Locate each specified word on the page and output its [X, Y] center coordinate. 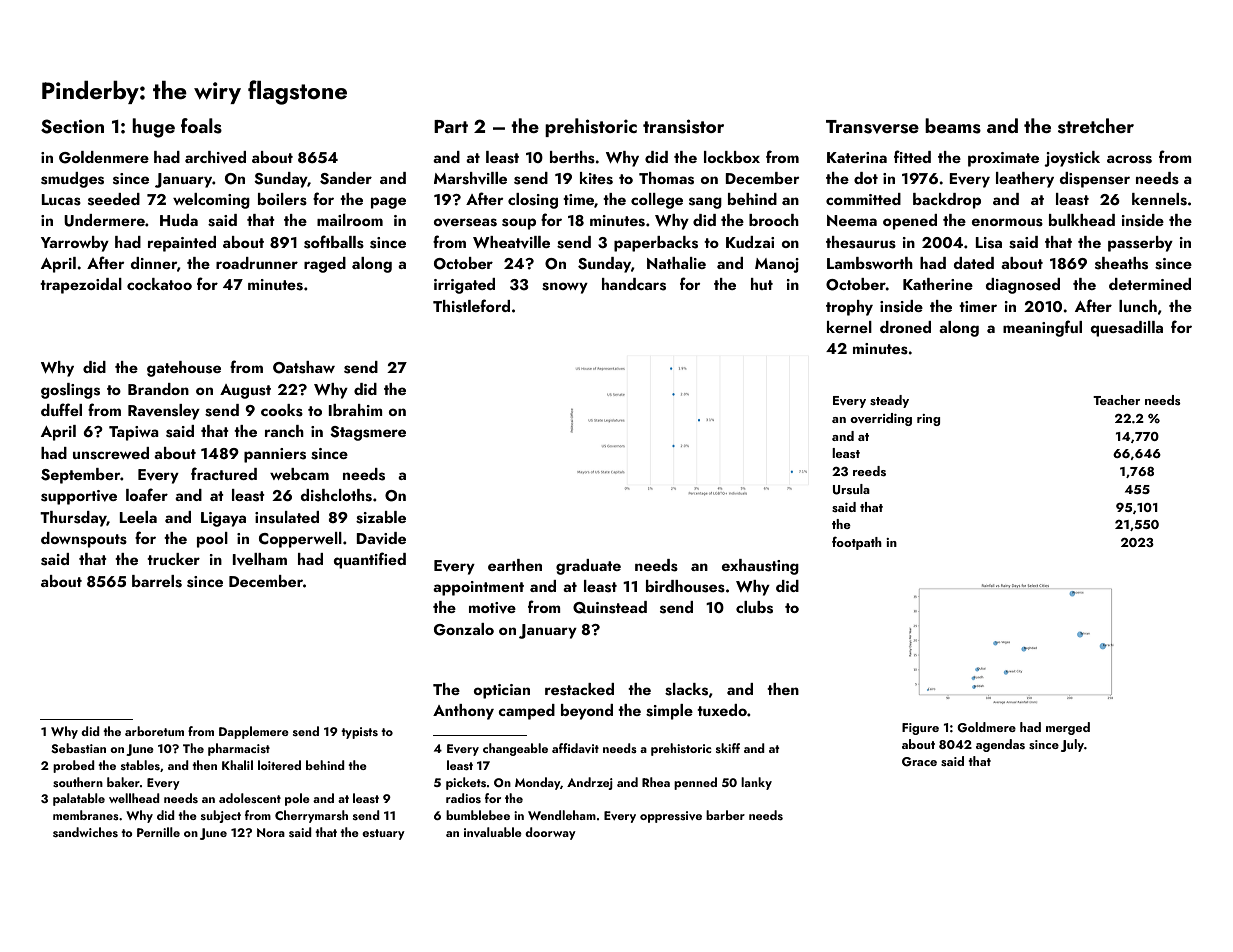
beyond [587, 712]
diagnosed [1022, 286]
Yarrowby [75, 244]
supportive [79, 497]
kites [596, 178]
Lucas [61, 200]
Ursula [851, 489]
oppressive [671, 817]
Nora [271, 832]
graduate [588, 567]
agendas [1000, 745]
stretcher [1096, 126]
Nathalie [676, 263]
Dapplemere [254, 732]
